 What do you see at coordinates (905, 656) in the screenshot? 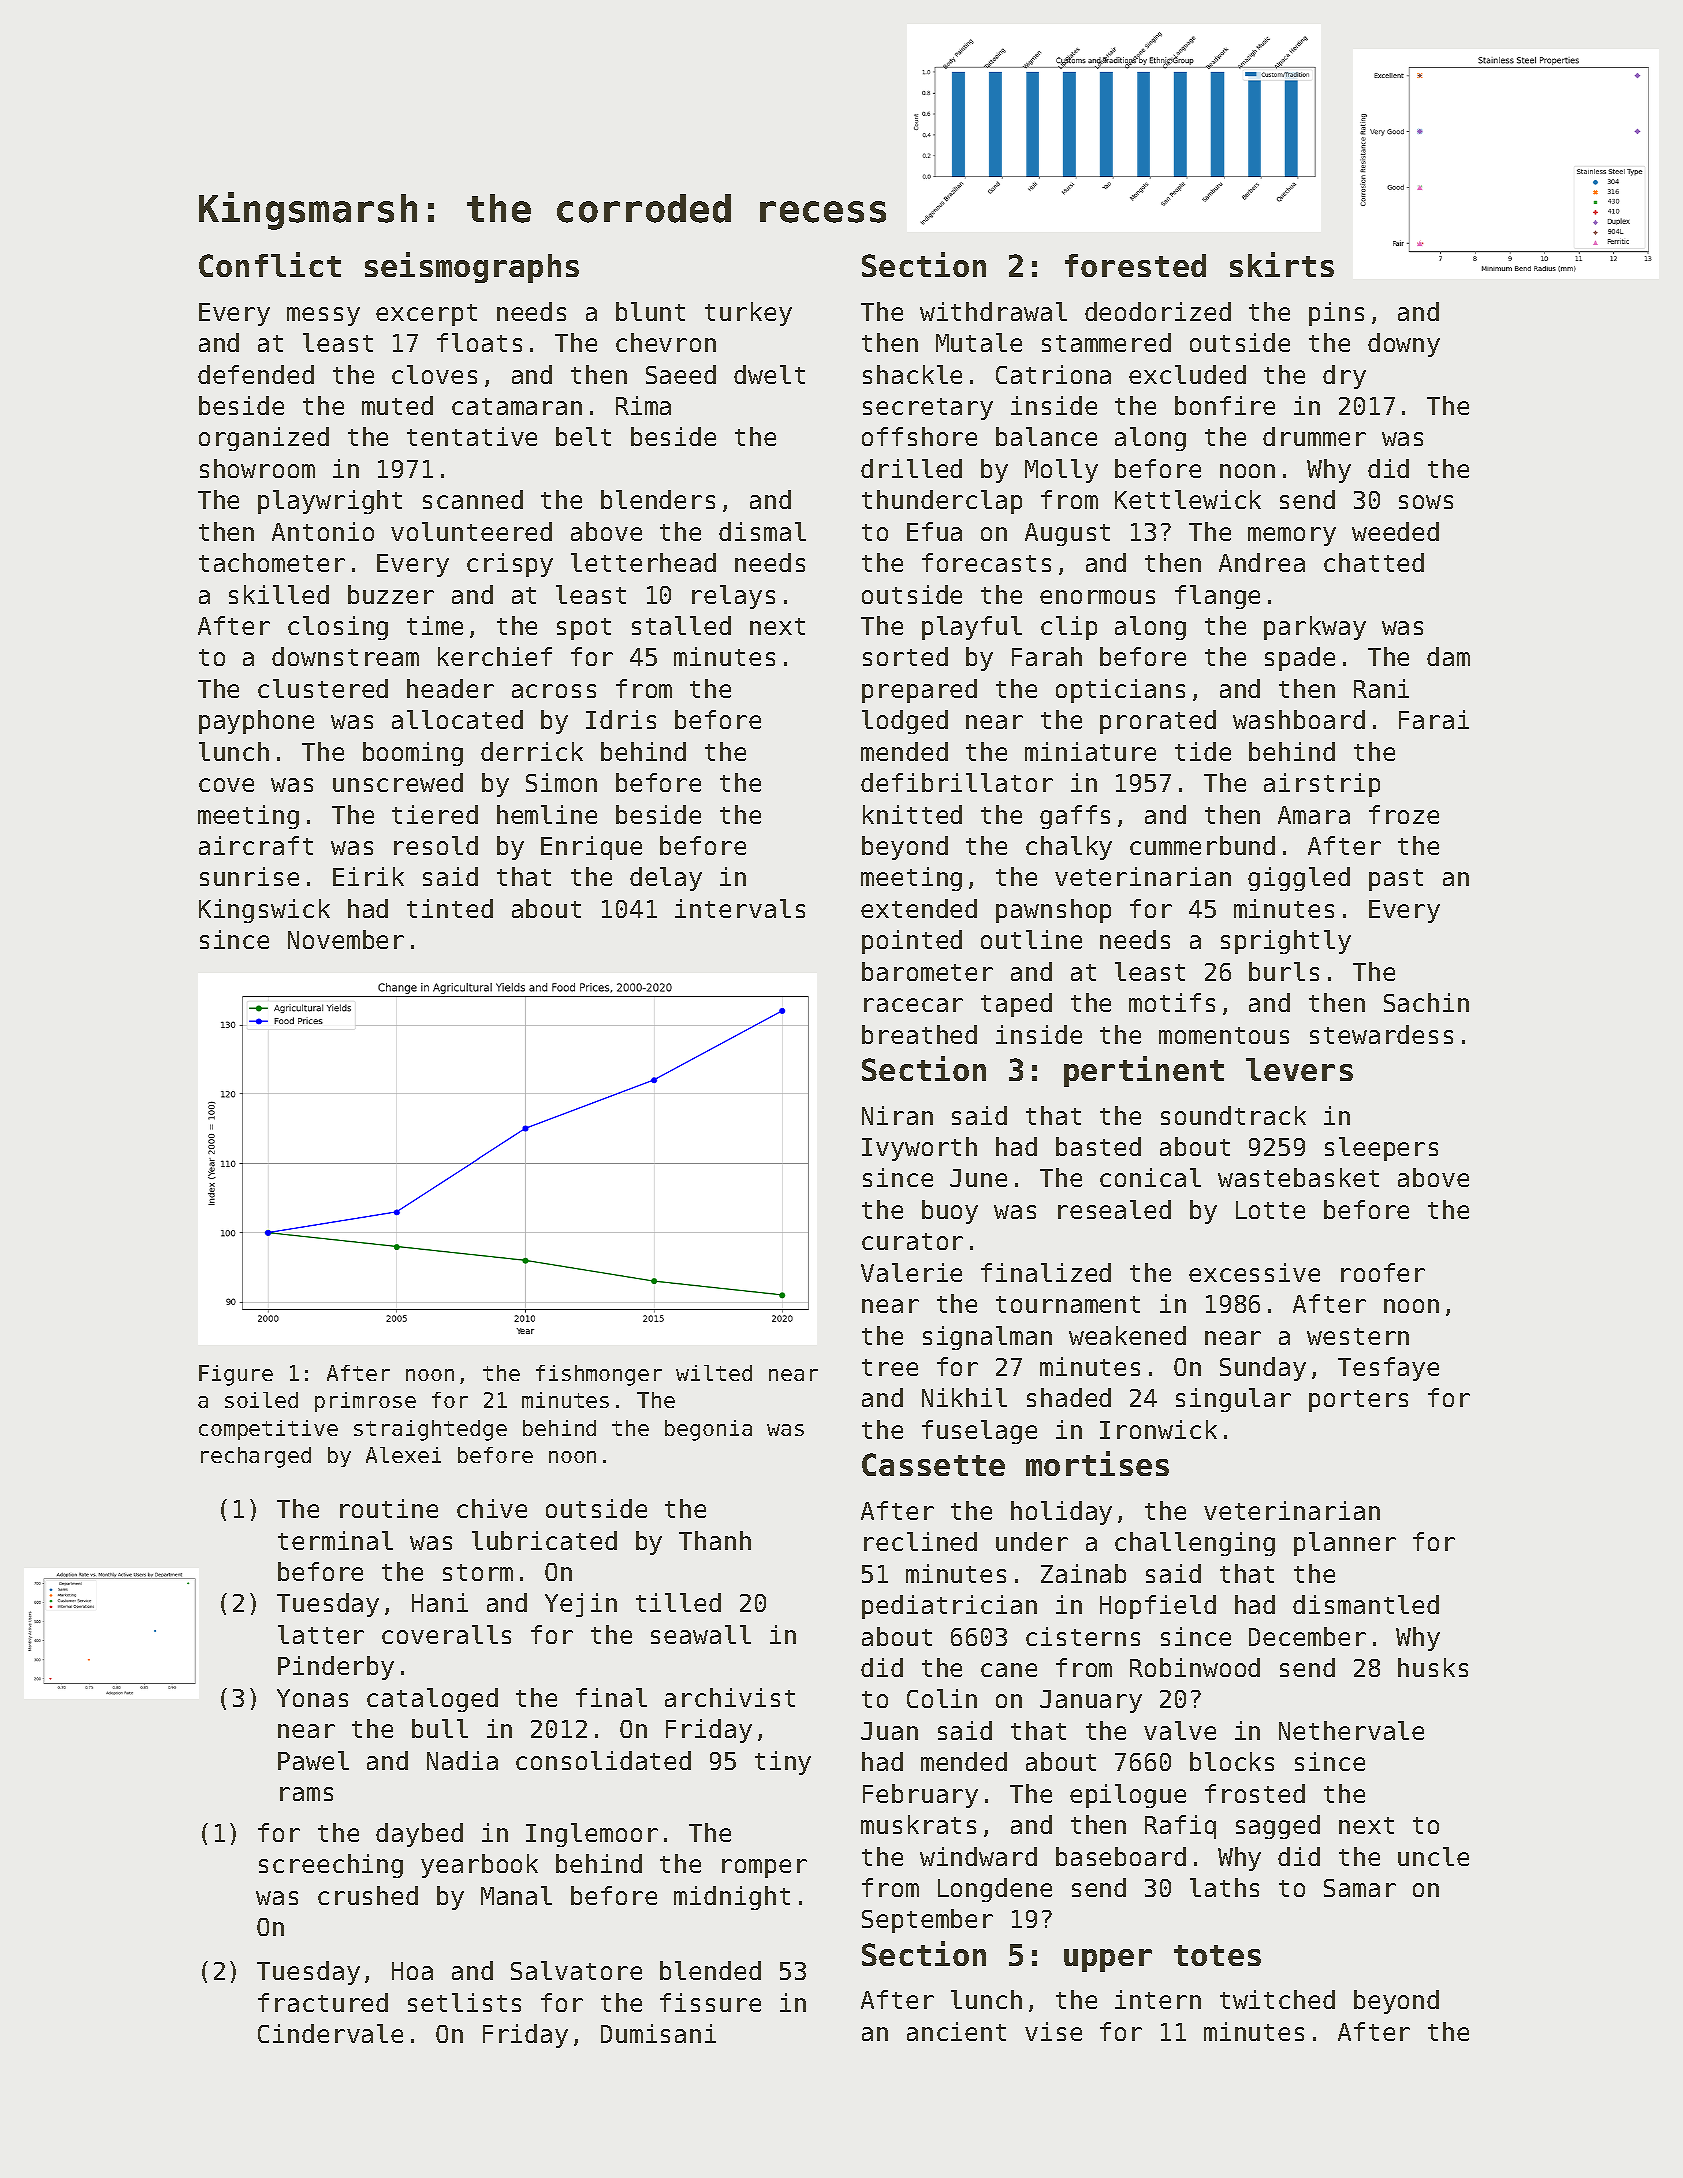
I see `sorted` at bounding box center [905, 656].
